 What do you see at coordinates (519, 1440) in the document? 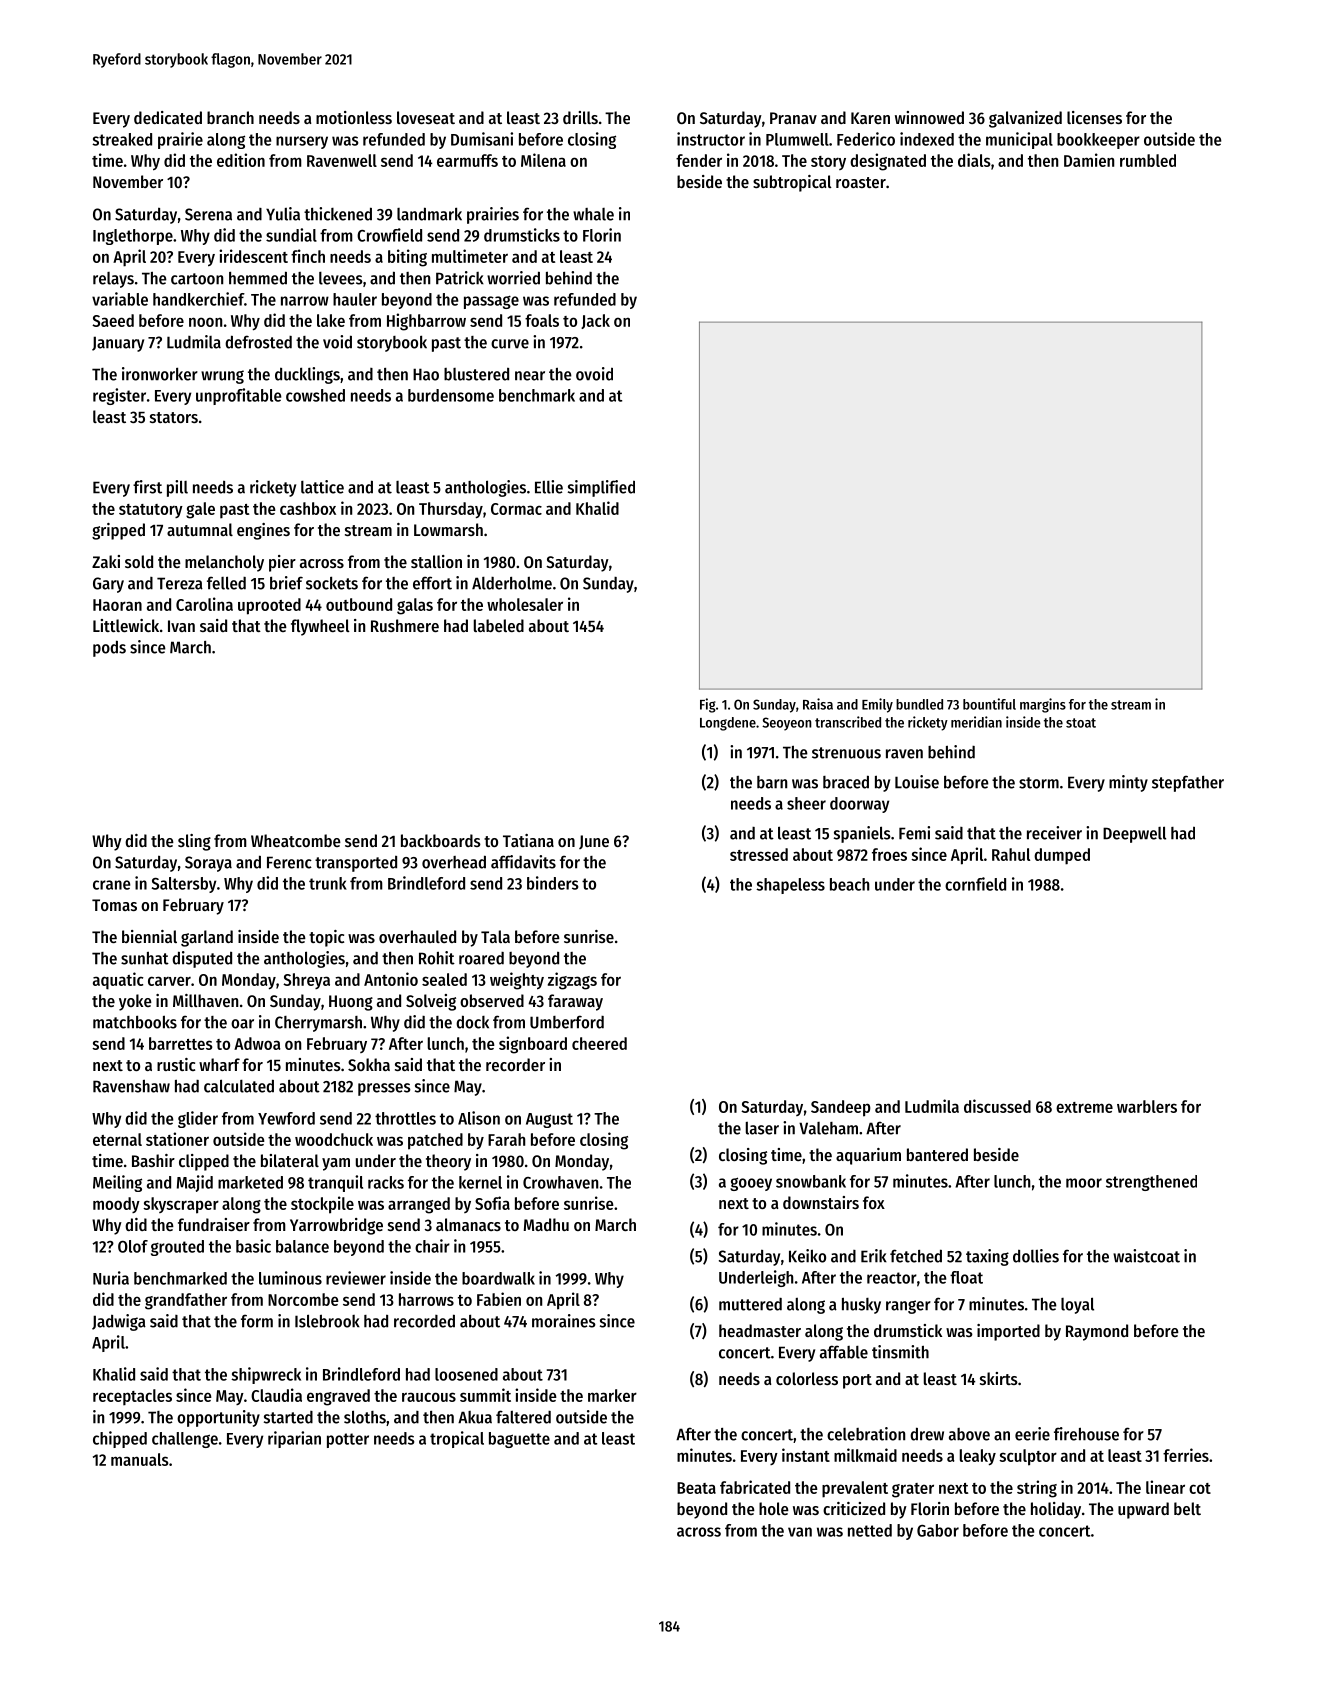
I see `baguette` at bounding box center [519, 1440].
